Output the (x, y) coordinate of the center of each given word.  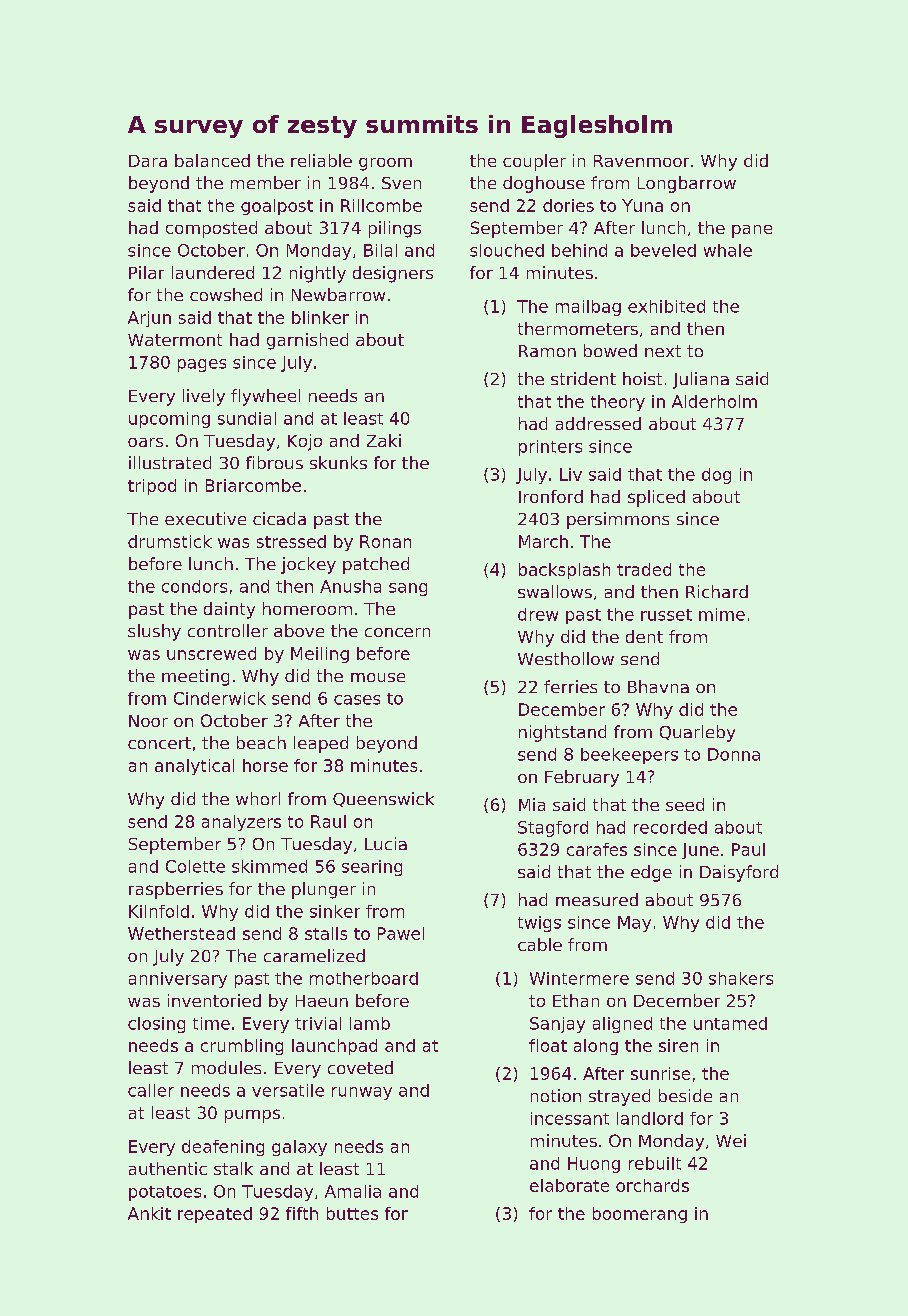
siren (678, 1045)
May (634, 924)
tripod (152, 487)
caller (151, 1090)
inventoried (214, 1000)
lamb (370, 1023)
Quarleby (697, 733)
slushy (154, 632)
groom (385, 164)
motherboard (364, 978)
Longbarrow (687, 184)
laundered (213, 272)
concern (397, 632)
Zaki (384, 440)
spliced (656, 498)
